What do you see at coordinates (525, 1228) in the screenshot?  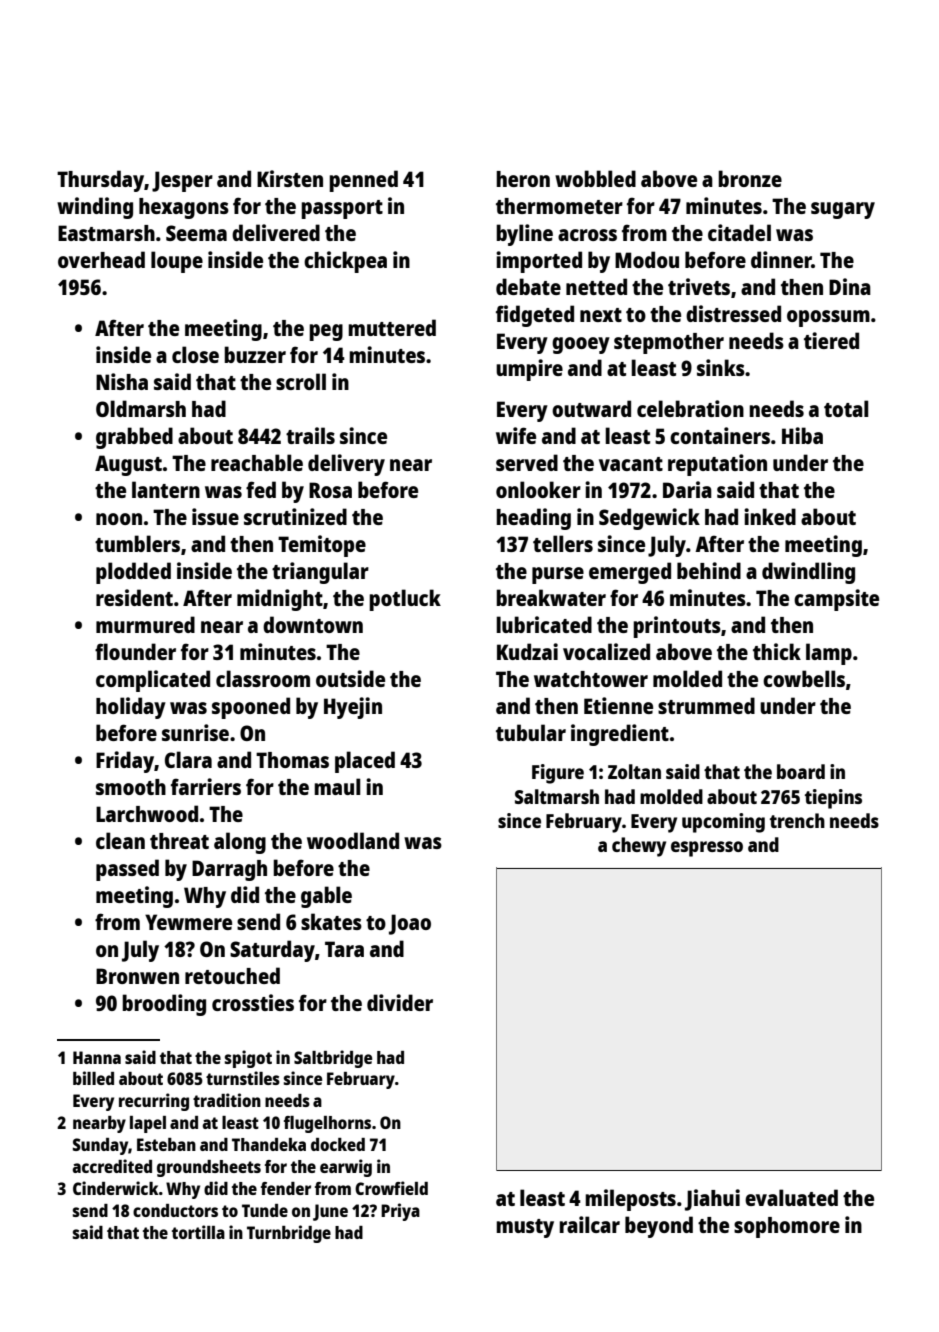 I see `musty` at bounding box center [525, 1228].
